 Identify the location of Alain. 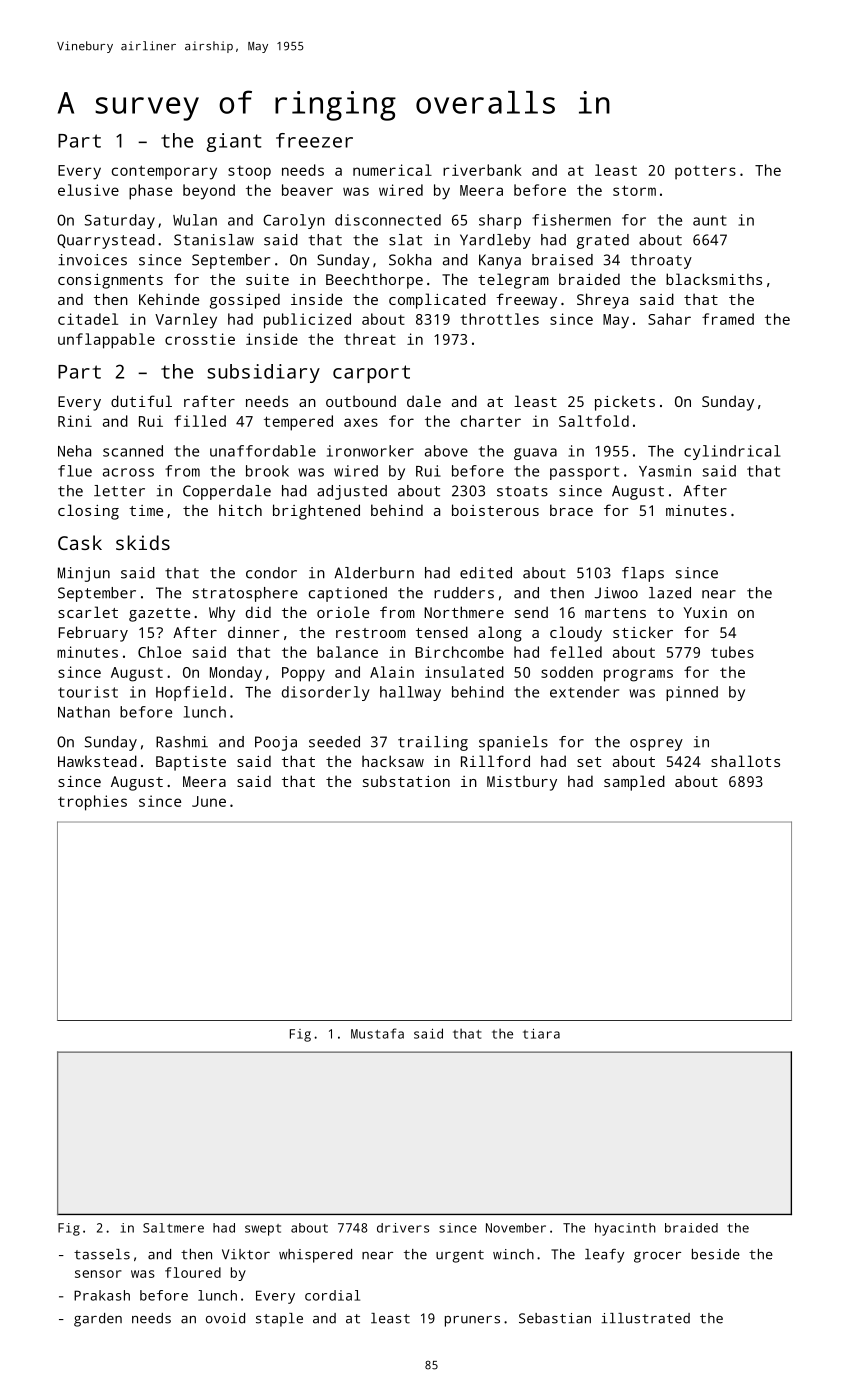
(392, 672).
